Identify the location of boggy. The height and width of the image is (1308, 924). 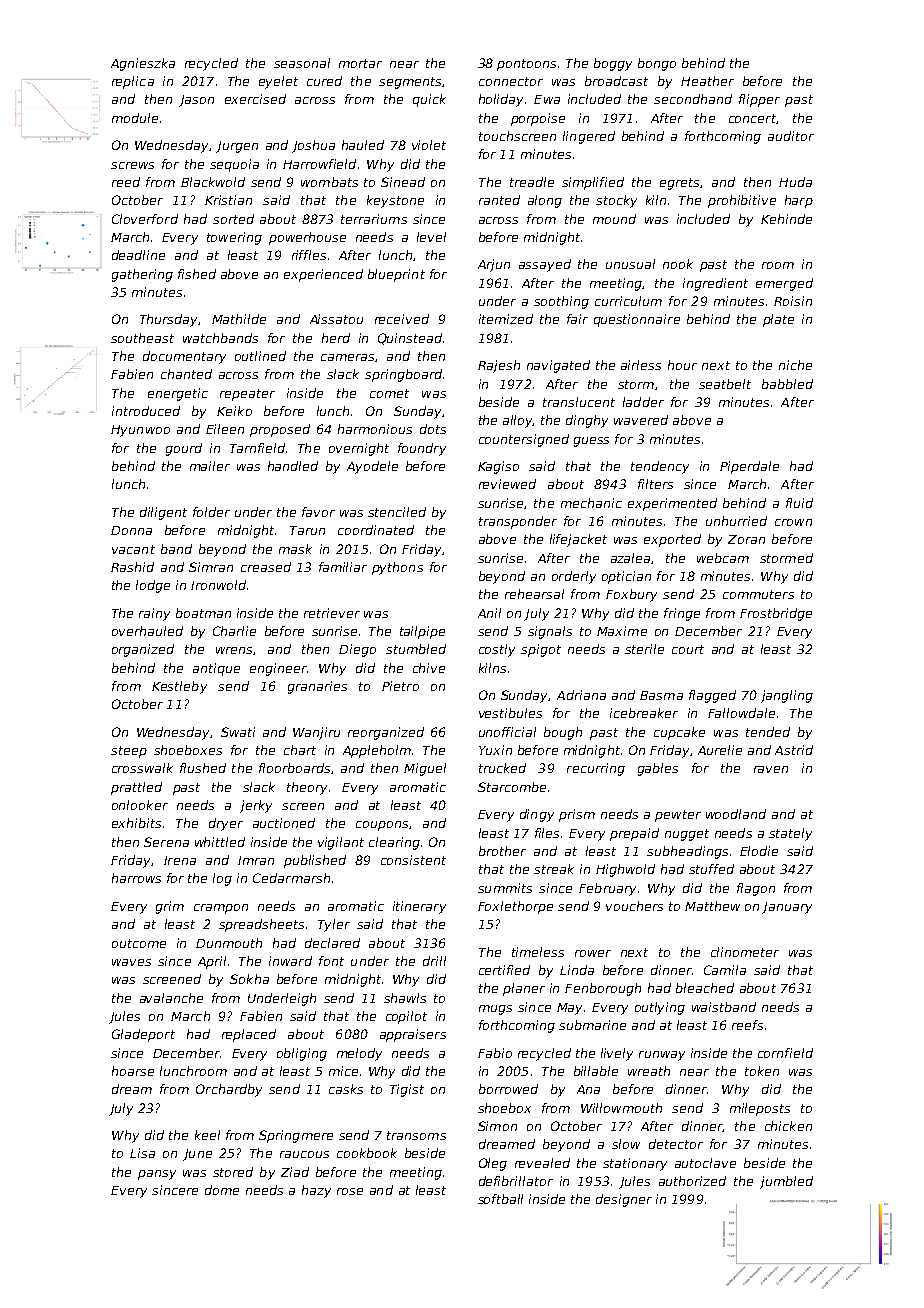
(613, 64).
